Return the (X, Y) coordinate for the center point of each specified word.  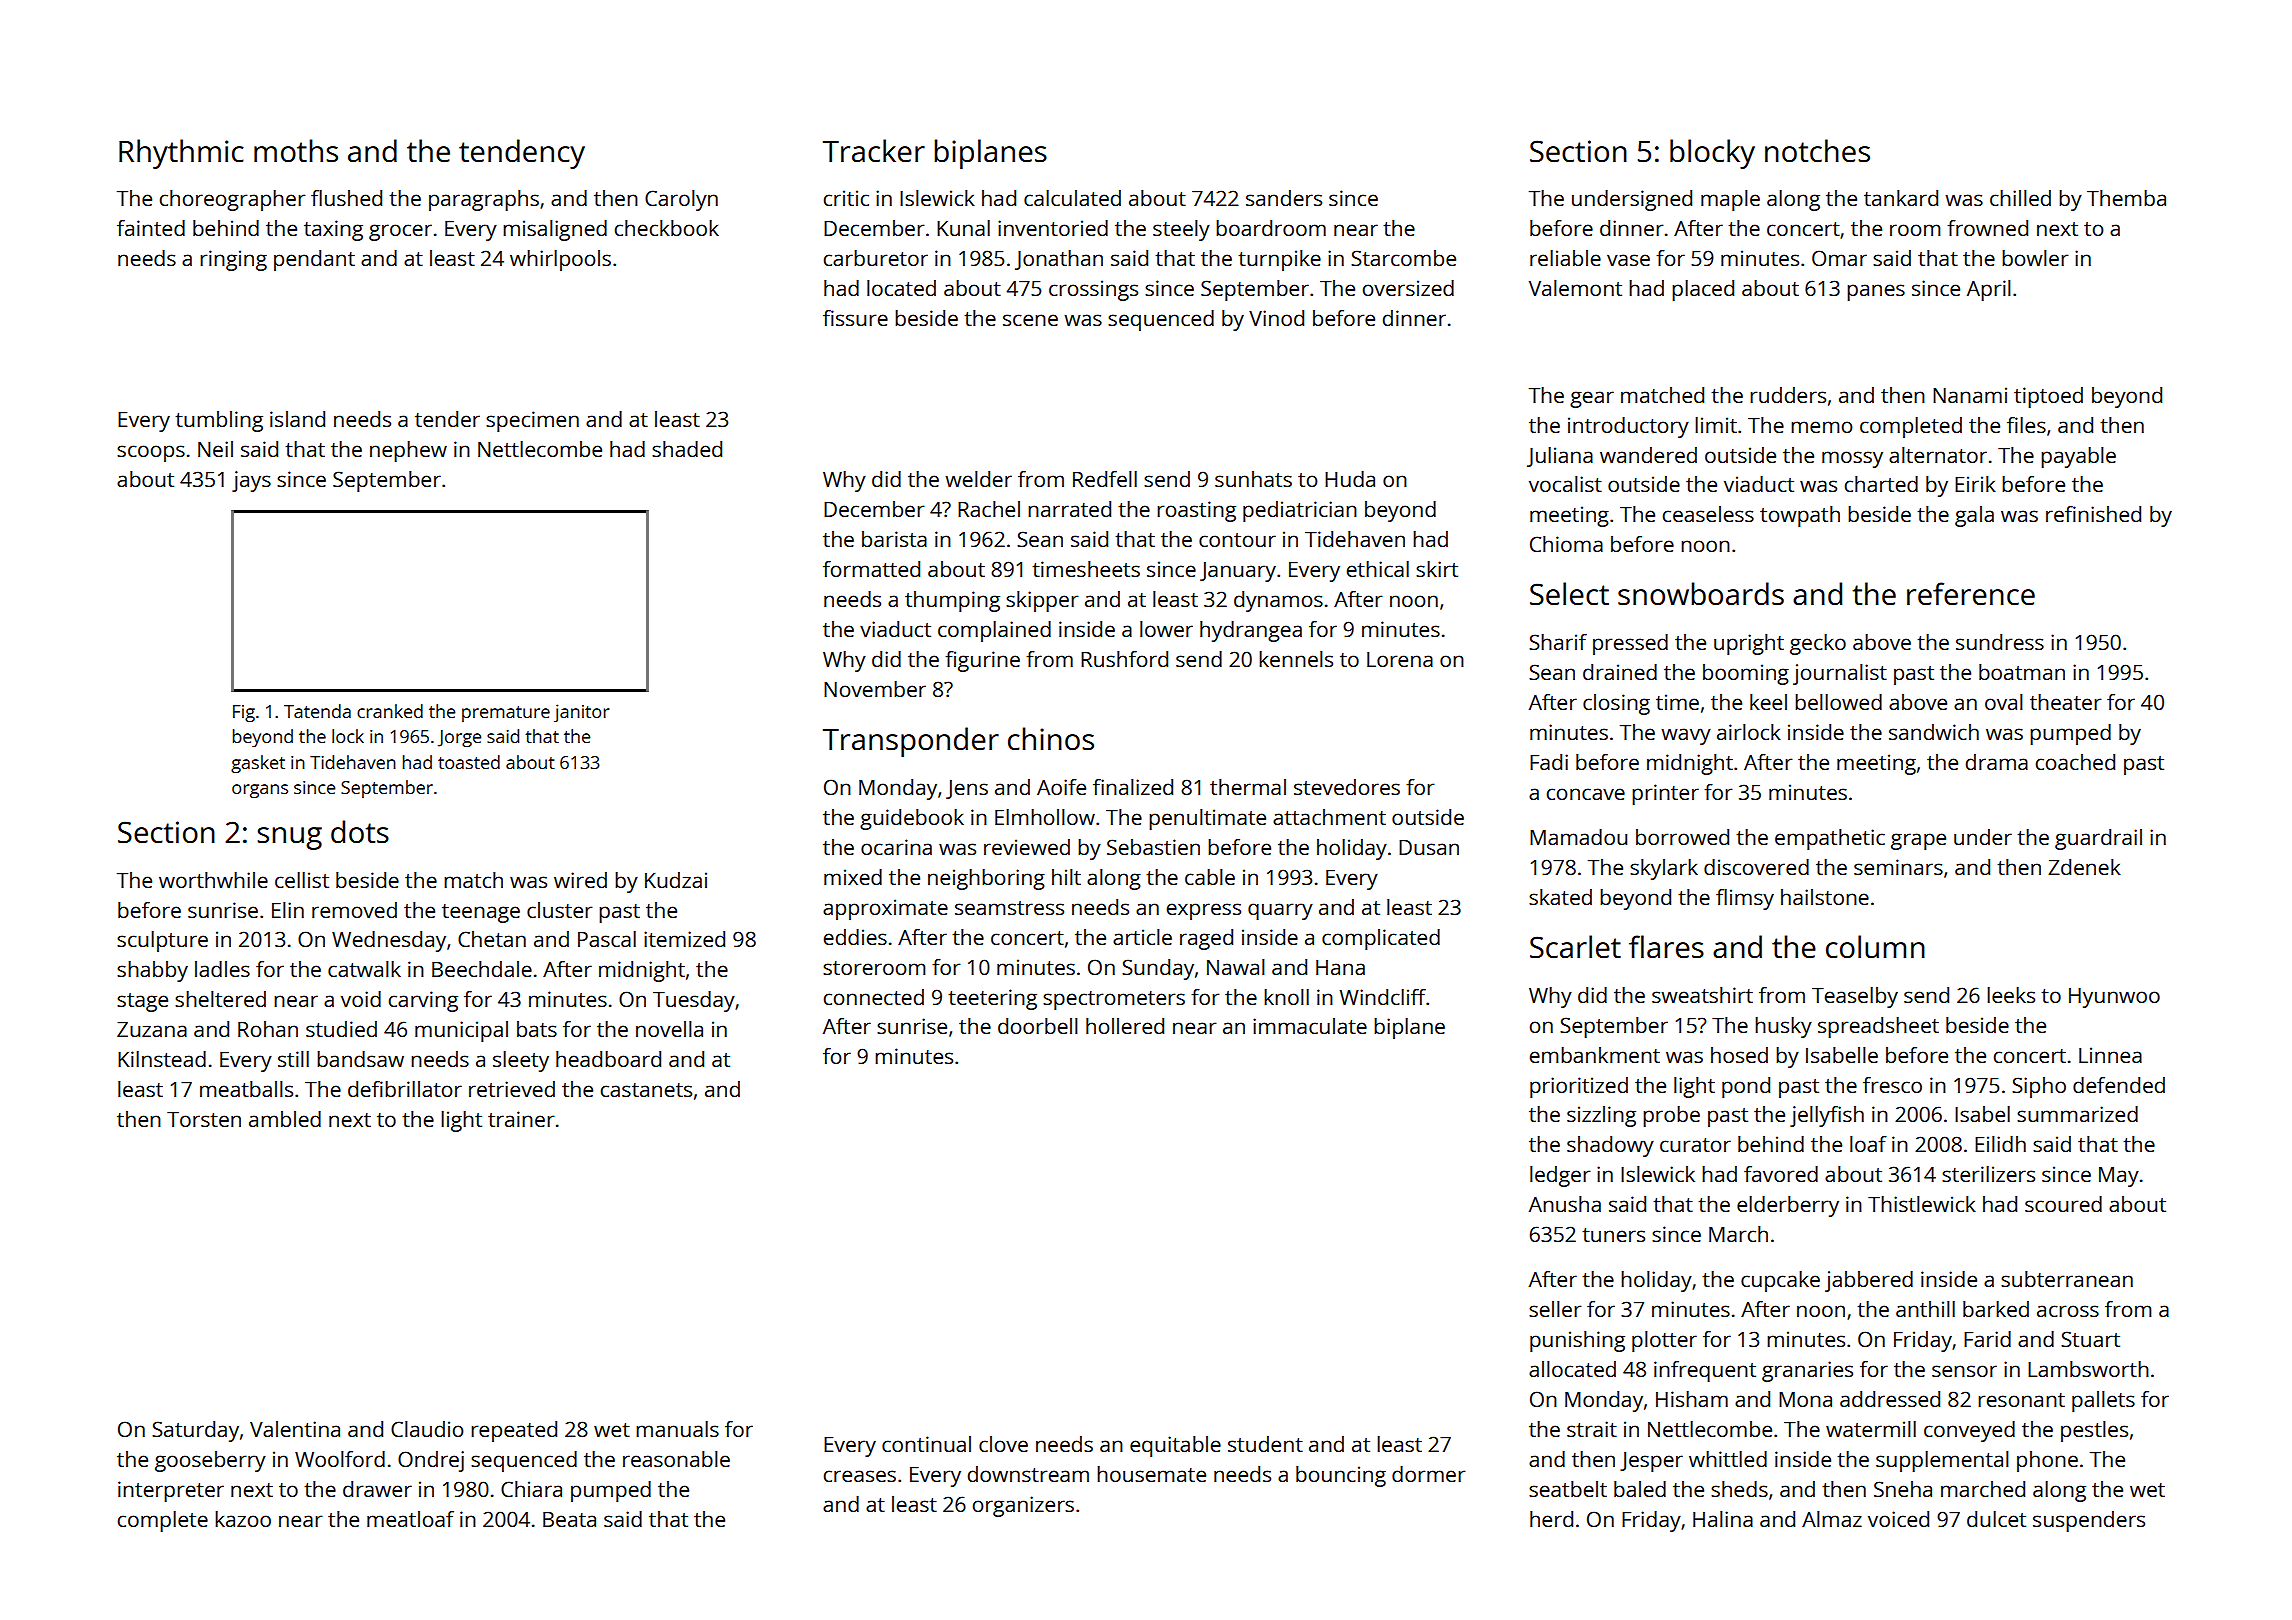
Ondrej (431, 1461)
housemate (1151, 1474)
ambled (285, 1119)
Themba (2126, 198)
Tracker (874, 151)
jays (251, 481)
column (1875, 947)
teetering (992, 999)
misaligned (555, 230)
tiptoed (2048, 397)
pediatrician (1300, 511)
